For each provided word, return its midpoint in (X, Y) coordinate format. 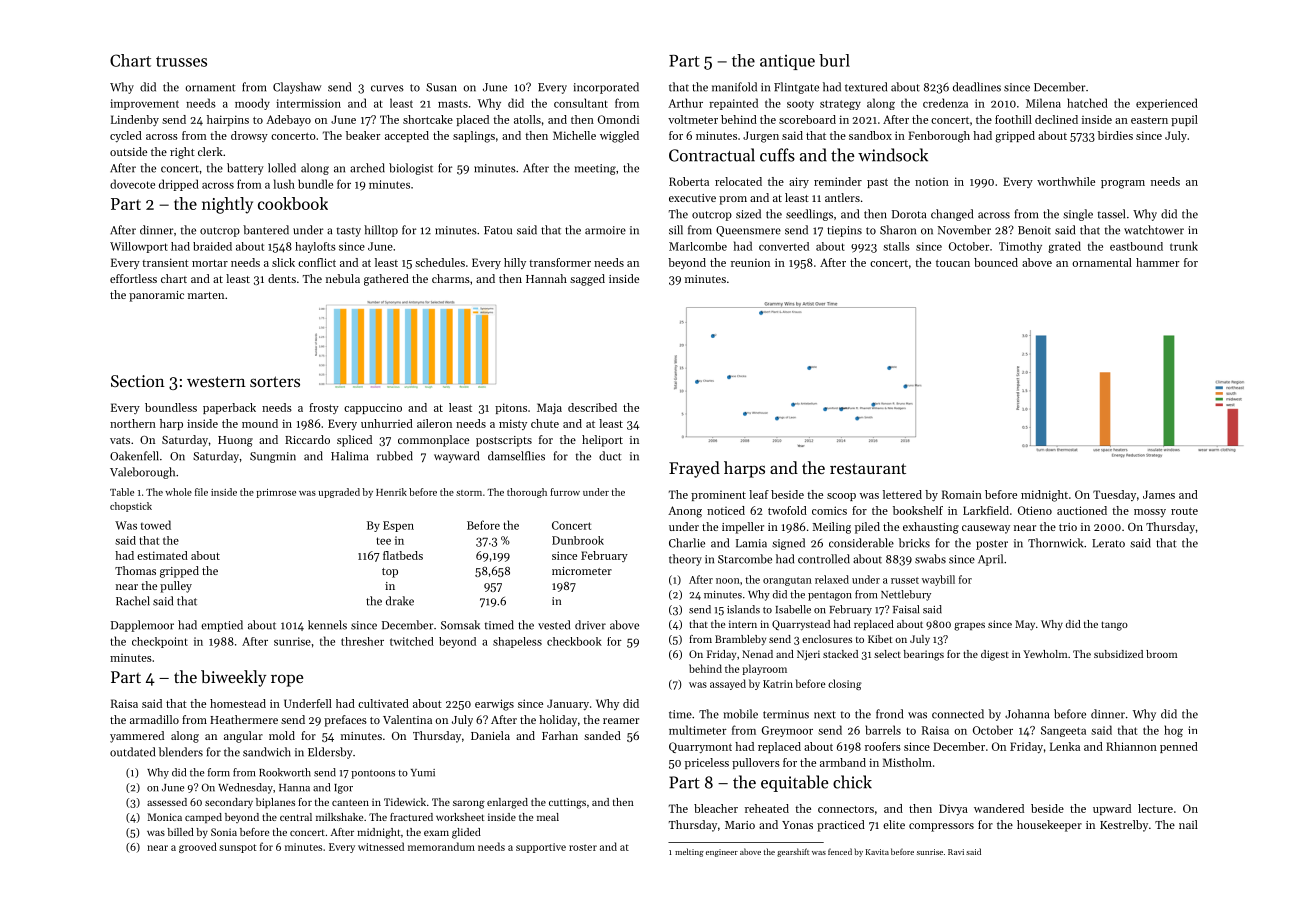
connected (958, 714)
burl (834, 60)
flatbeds (403, 555)
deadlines (977, 87)
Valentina (407, 719)
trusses (181, 61)
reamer (621, 721)
